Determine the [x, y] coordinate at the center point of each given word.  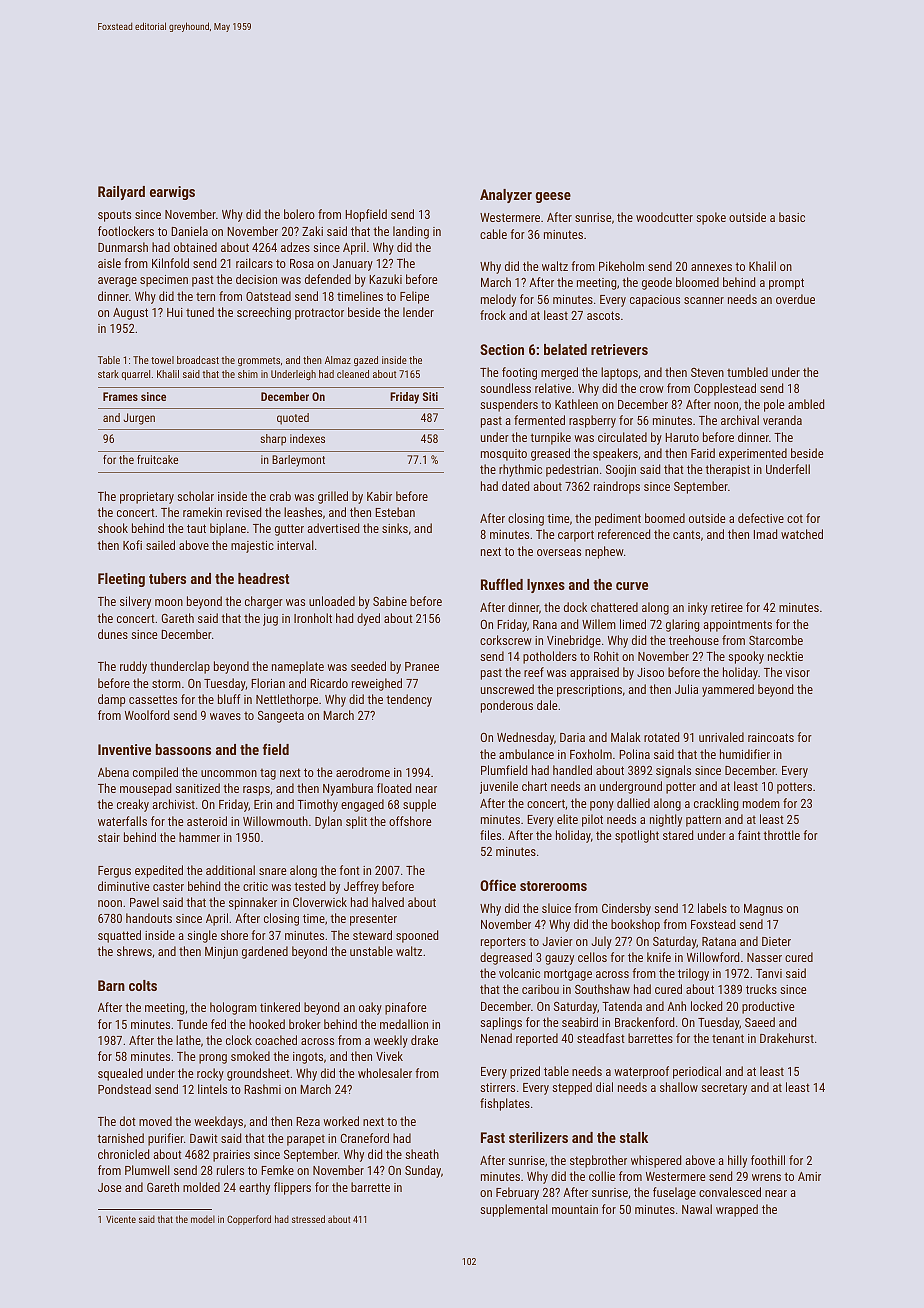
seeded [368, 666]
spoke [711, 218]
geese [553, 197]
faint [749, 835]
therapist [727, 470]
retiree [727, 607]
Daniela [189, 231]
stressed [308, 1219]
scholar [195, 496]
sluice [556, 908]
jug [270, 620]
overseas [559, 552]
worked [341, 1121]
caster [168, 886]
